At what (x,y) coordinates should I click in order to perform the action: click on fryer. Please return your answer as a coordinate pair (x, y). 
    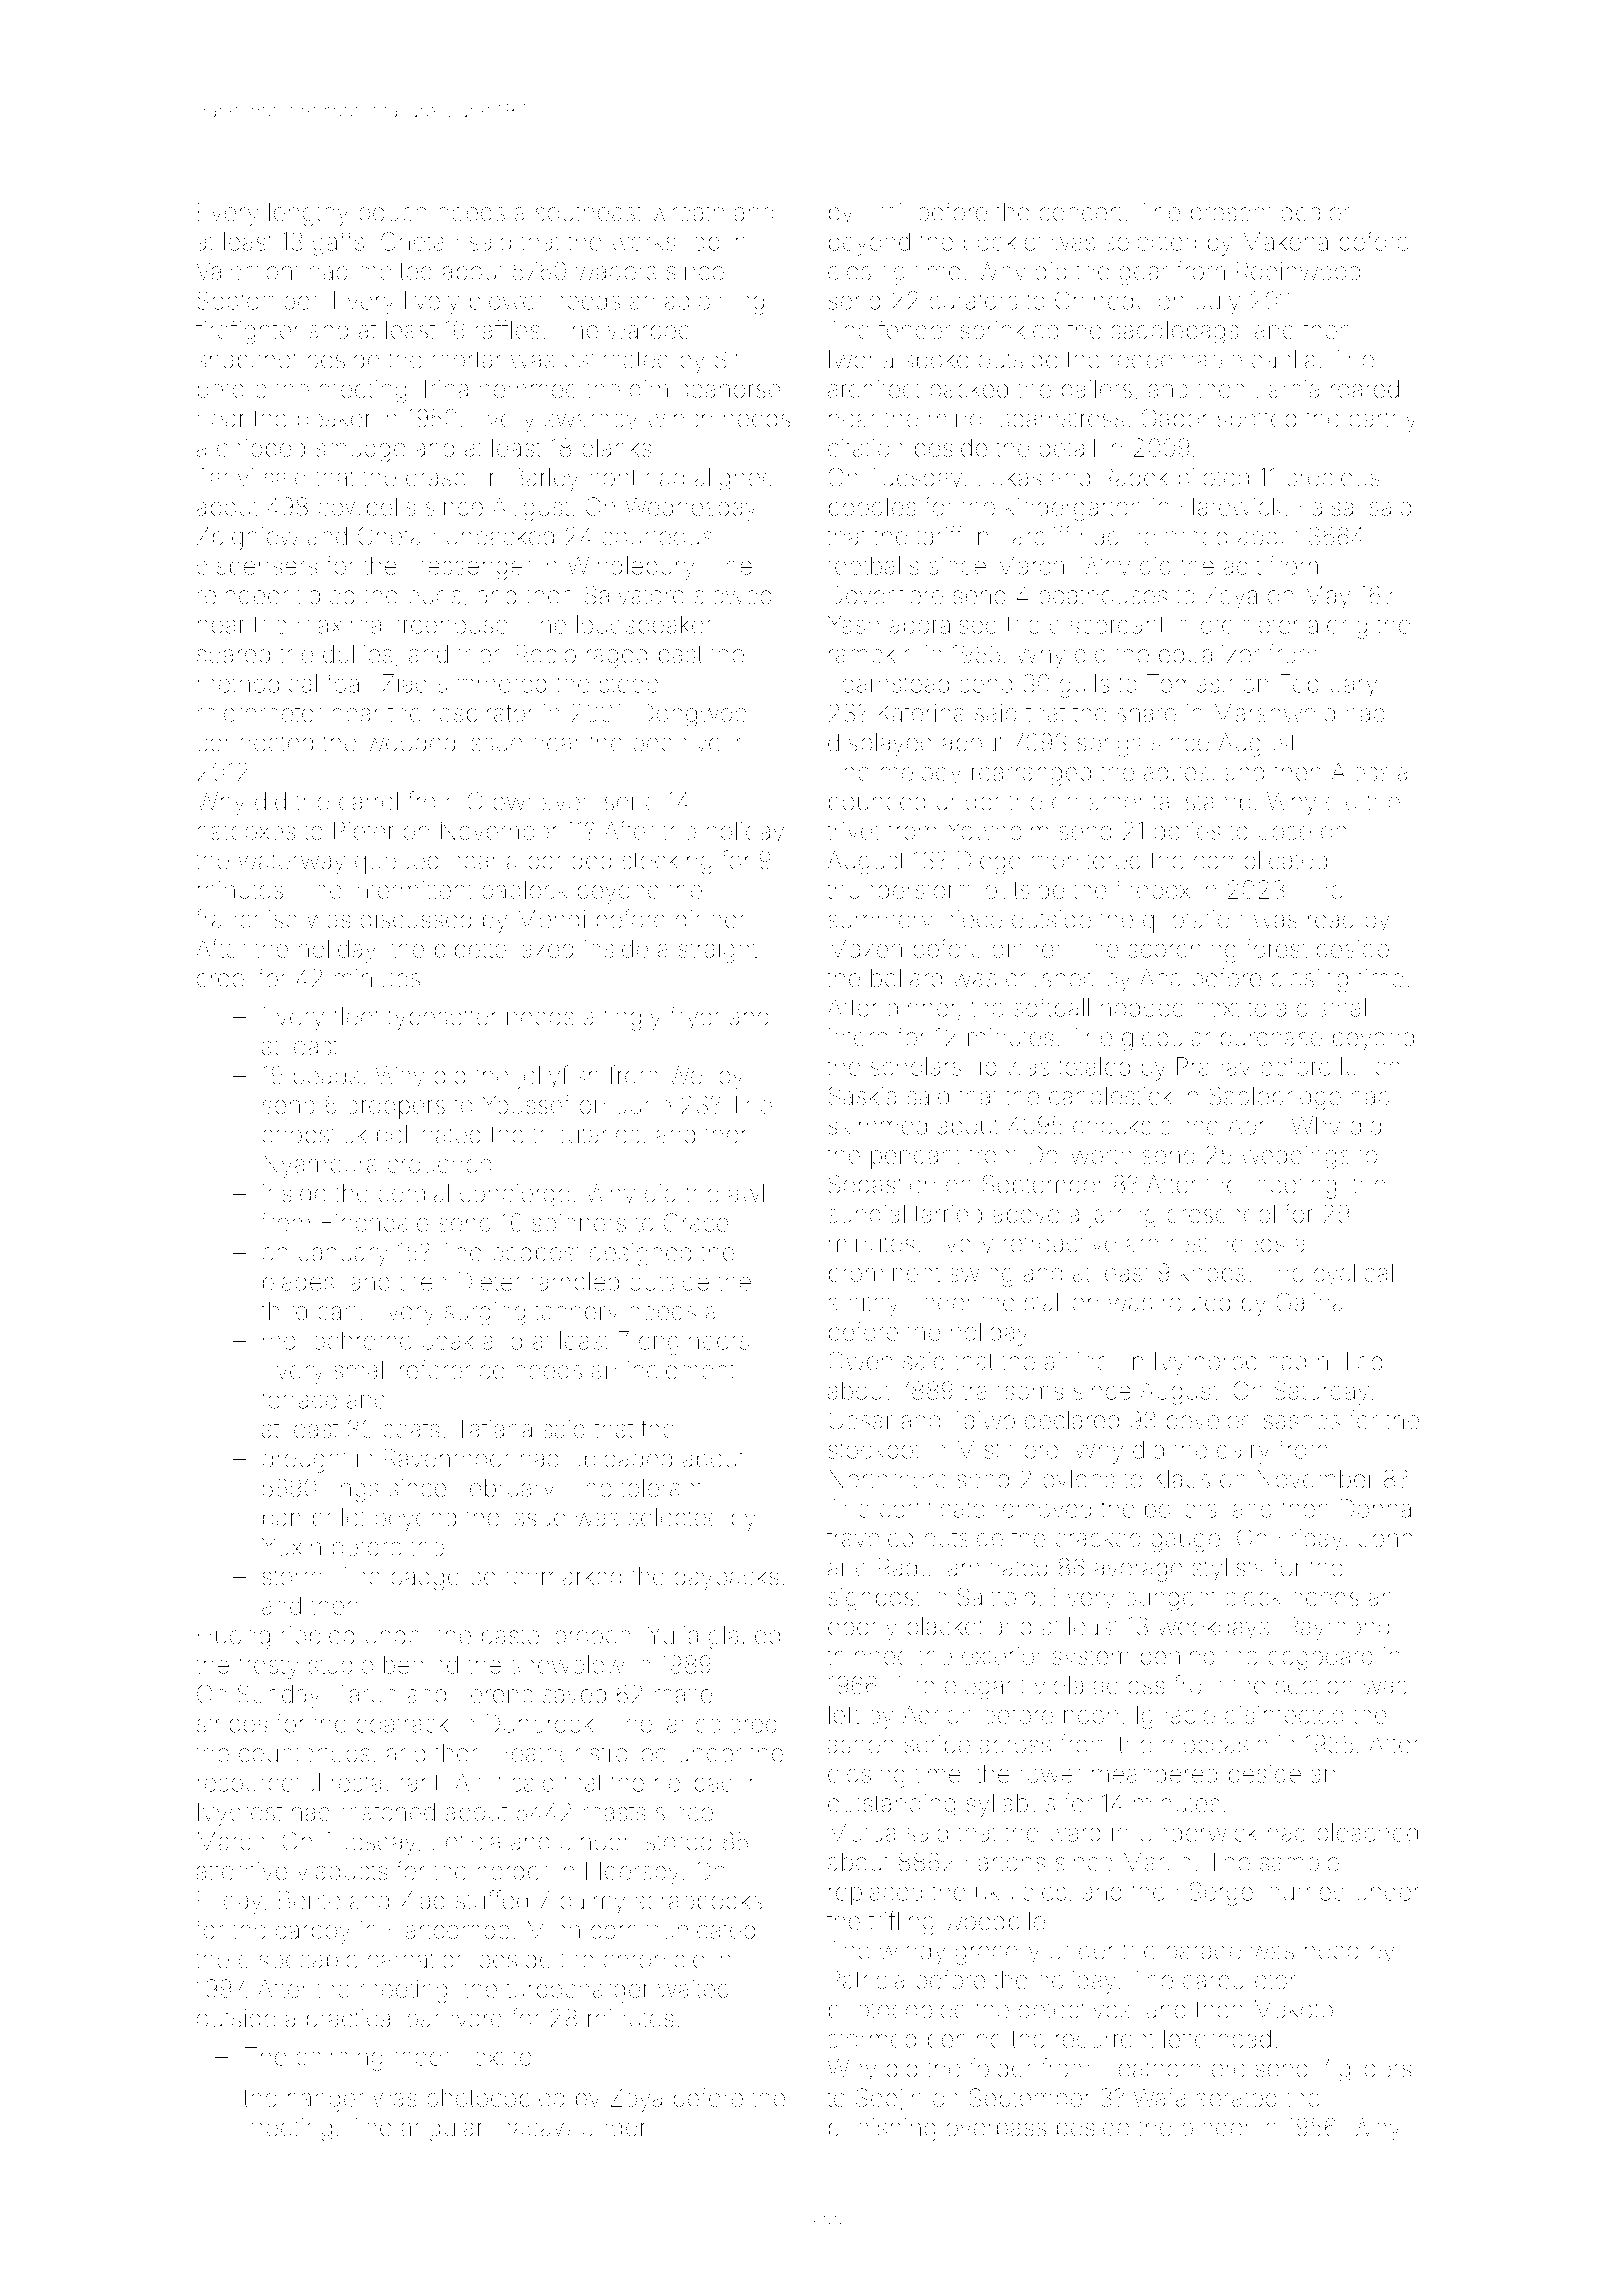
    Looking at the image, I should click on (695, 1018).
